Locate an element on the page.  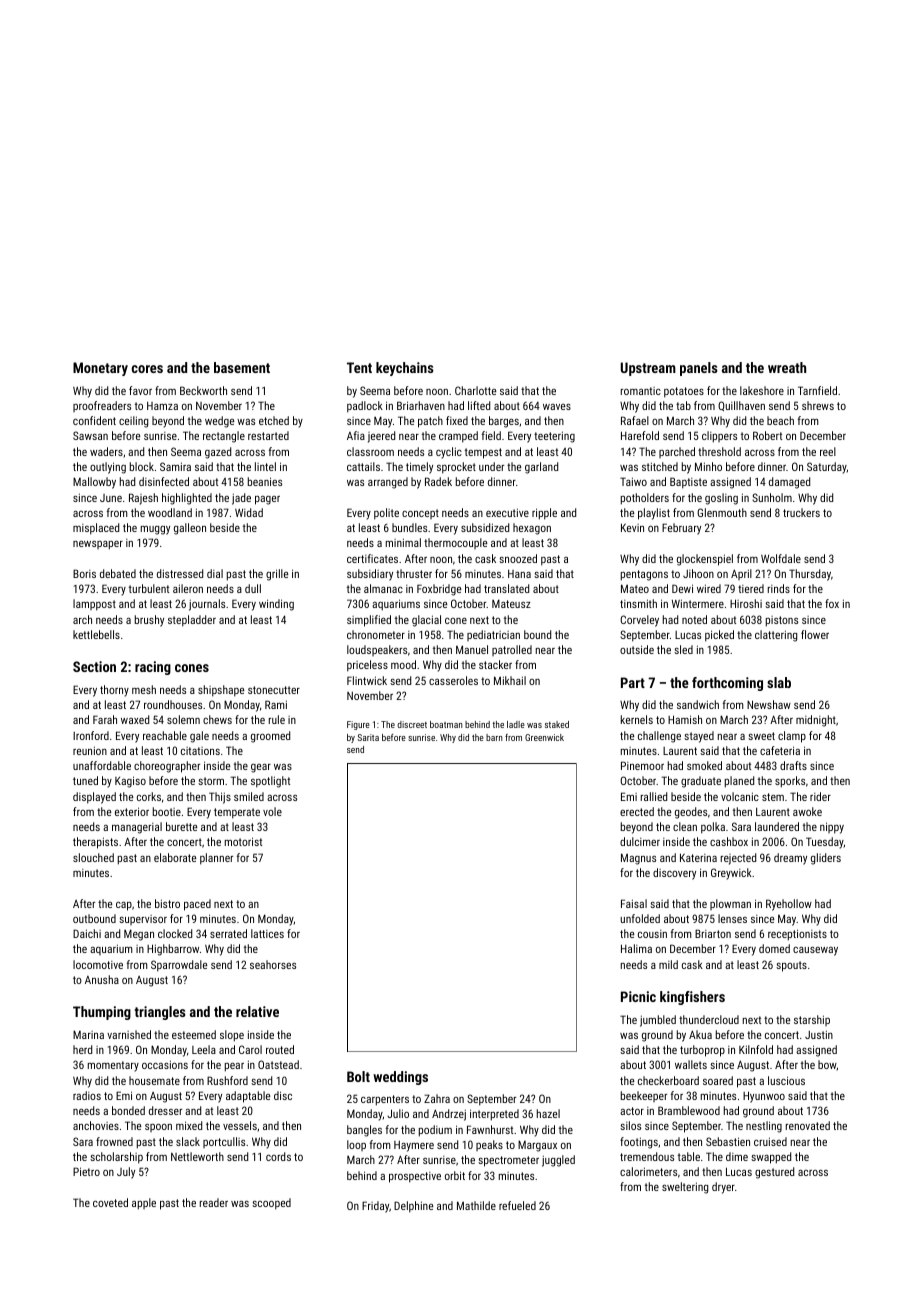
seahorses is located at coordinates (273, 964).
